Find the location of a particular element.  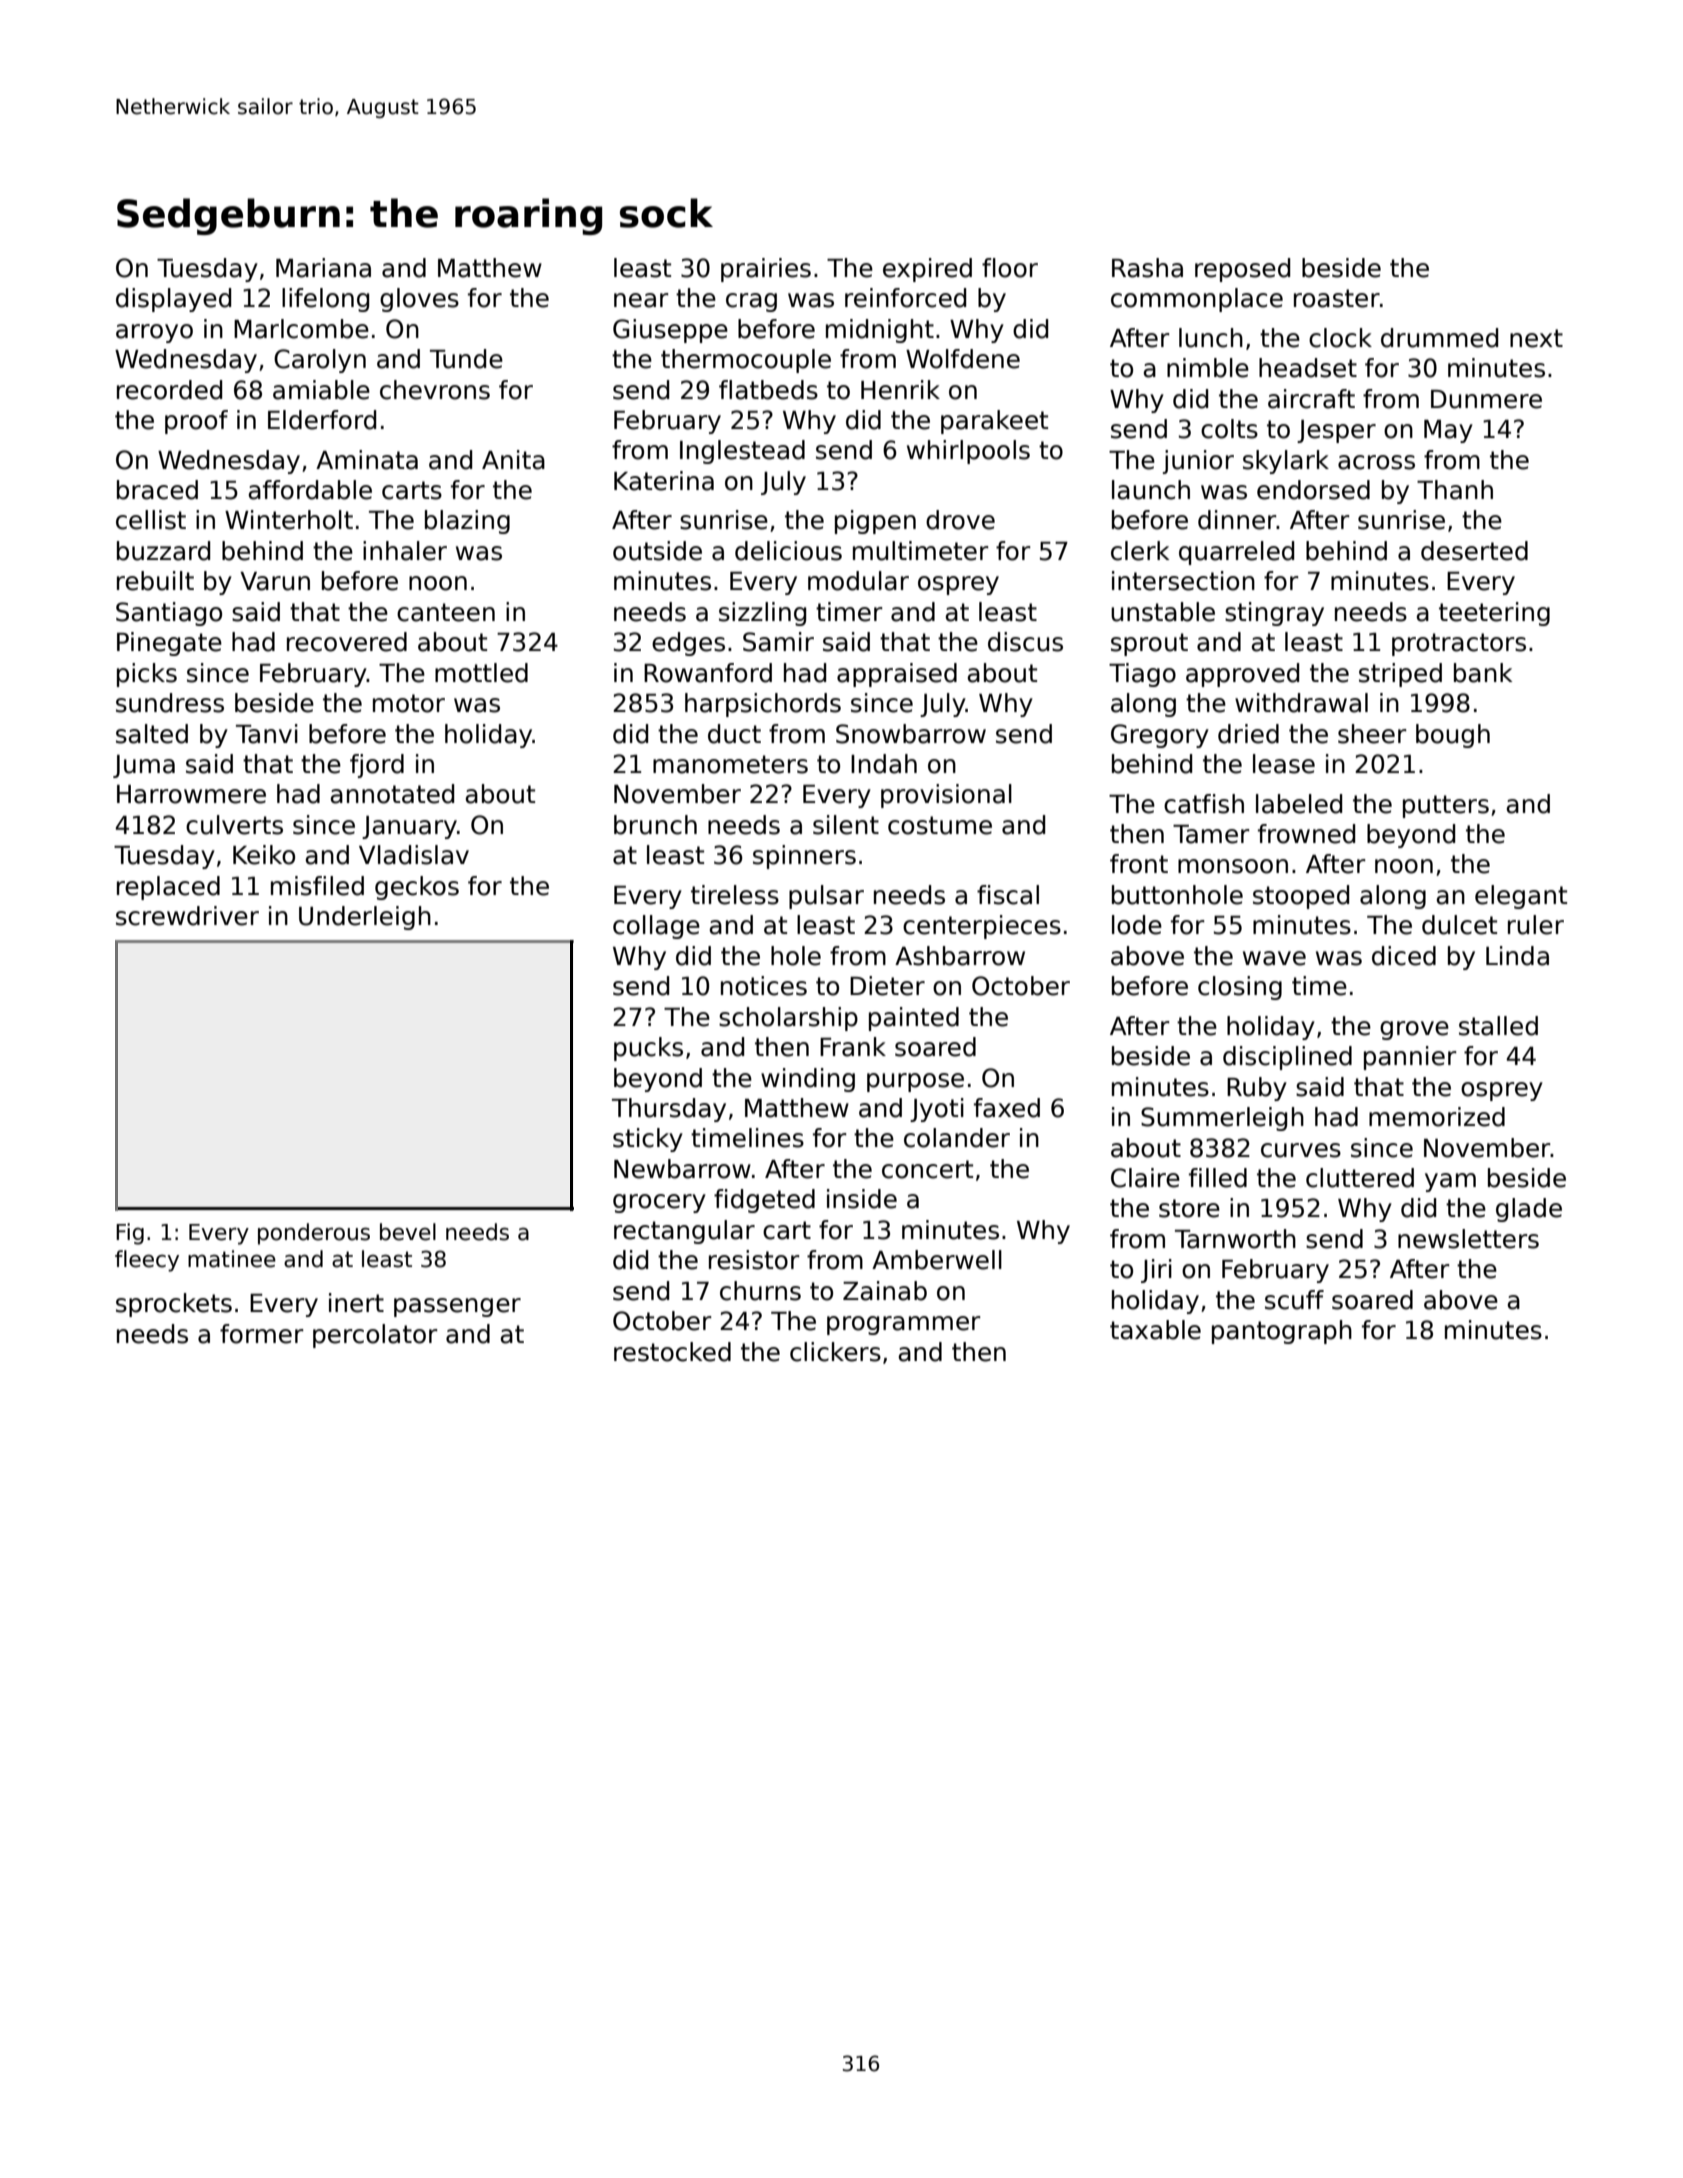

restocked is located at coordinates (672, 1352).
